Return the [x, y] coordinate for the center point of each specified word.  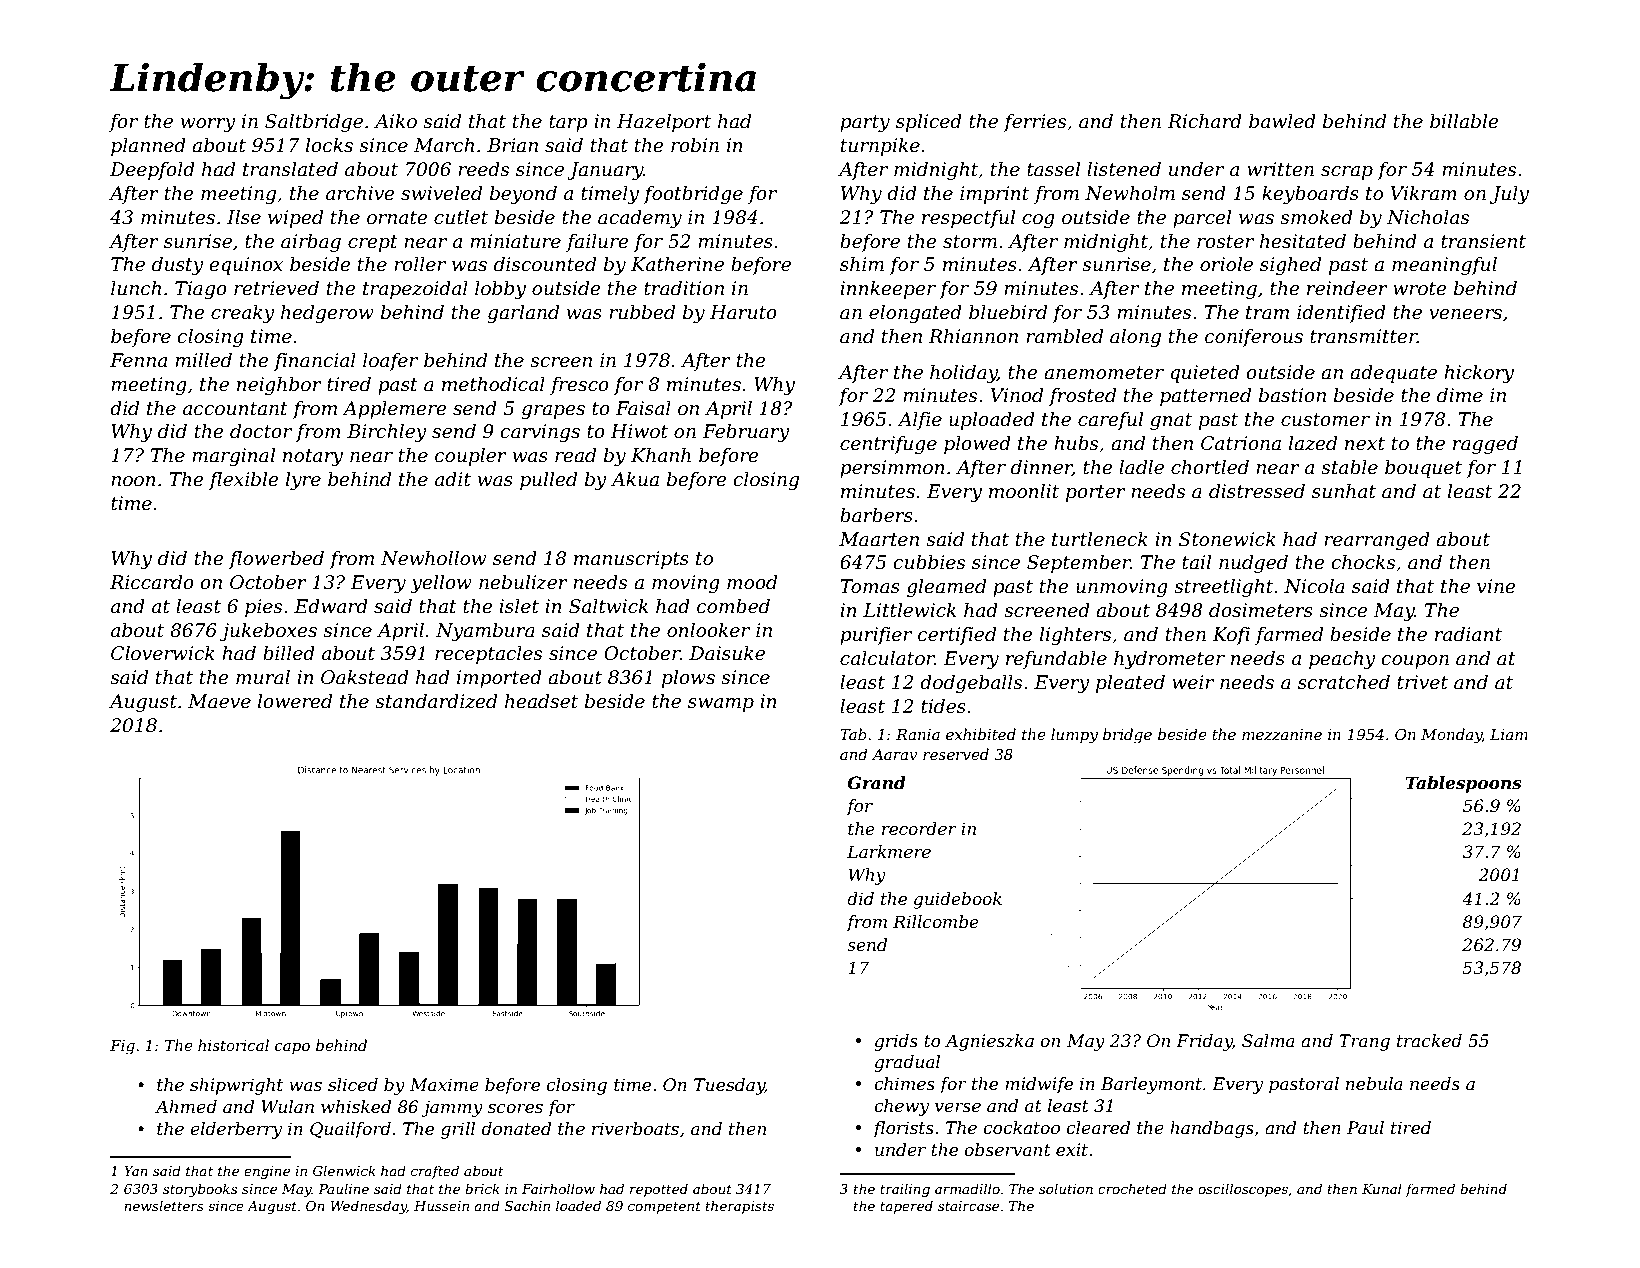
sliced [353, 1085]
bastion [1292, 395]
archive [360, 193]
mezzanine [1282, 735]
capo [292, 1048]
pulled [548, 481]
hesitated [1303, 241]
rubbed [642, 312]
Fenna [138, 360]
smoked [1316, 217]
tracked [1429, 1041]
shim [862, 264]
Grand [877, 783]
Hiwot [639, 431]
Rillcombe [936, 921]
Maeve [219, 701]
